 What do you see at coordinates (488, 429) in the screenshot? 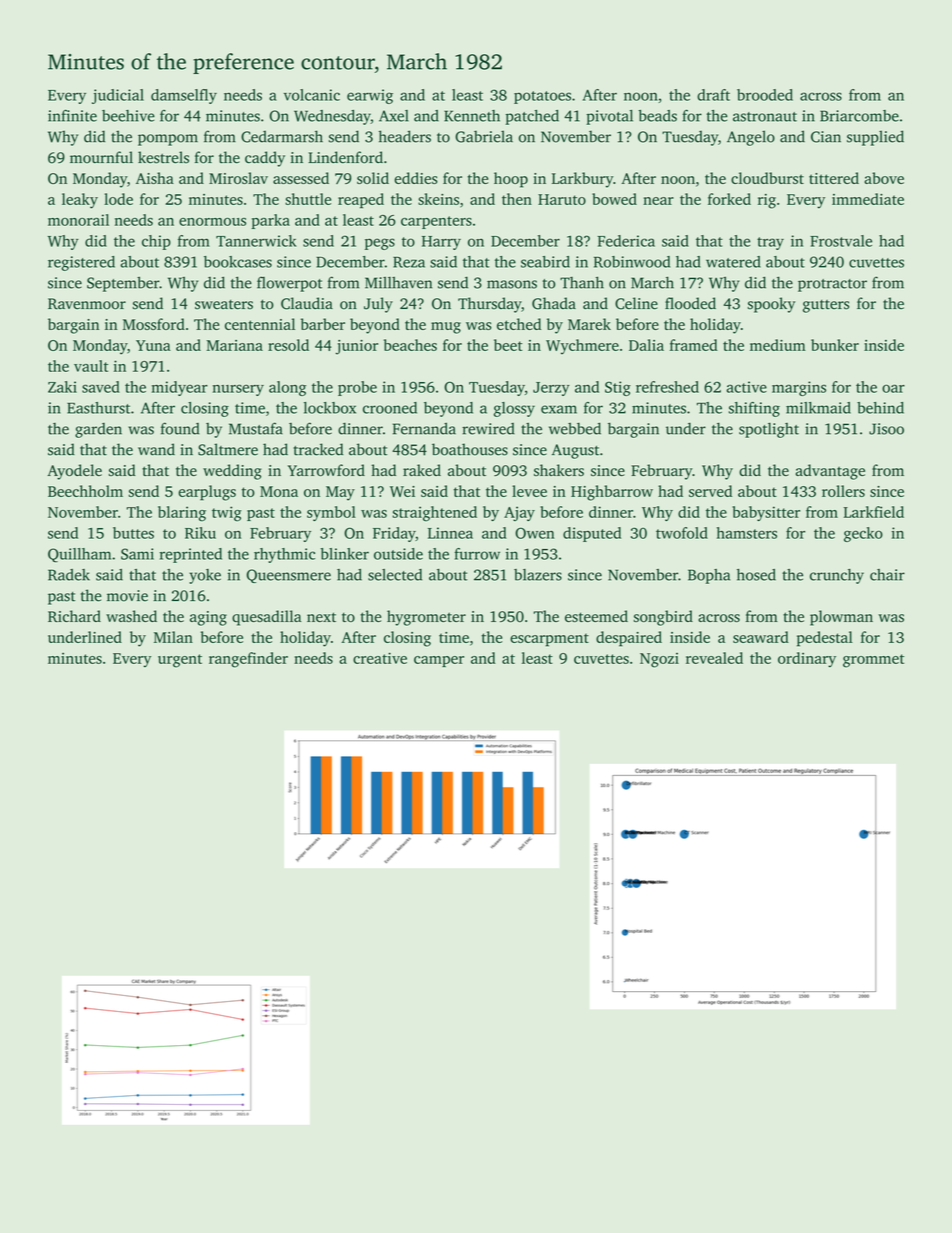
I see `rewired` at bounding box center [488, 429].
